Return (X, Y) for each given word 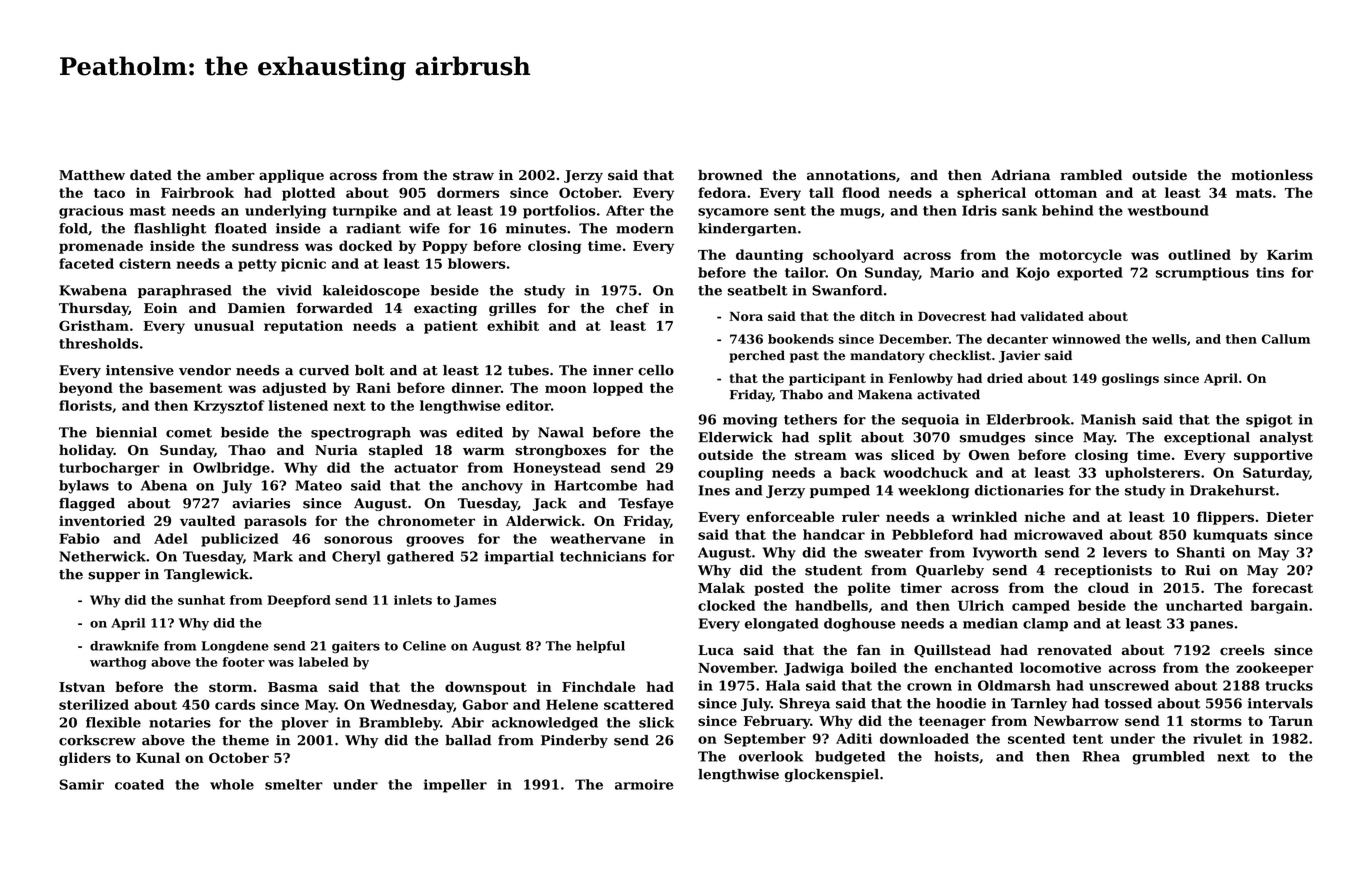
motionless (1272, 175)
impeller (455, 786)
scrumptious (1202, 274)
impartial (519, 558)
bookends (801, 339)
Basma (293, 687)
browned (730, 175)
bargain (1279, 607)
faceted (86, 263)
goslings (1130, 379)
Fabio (79, 538)
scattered (639, 704)
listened (298, 405)
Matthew (92, 175)
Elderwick (736, 437)
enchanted (974, 667)
